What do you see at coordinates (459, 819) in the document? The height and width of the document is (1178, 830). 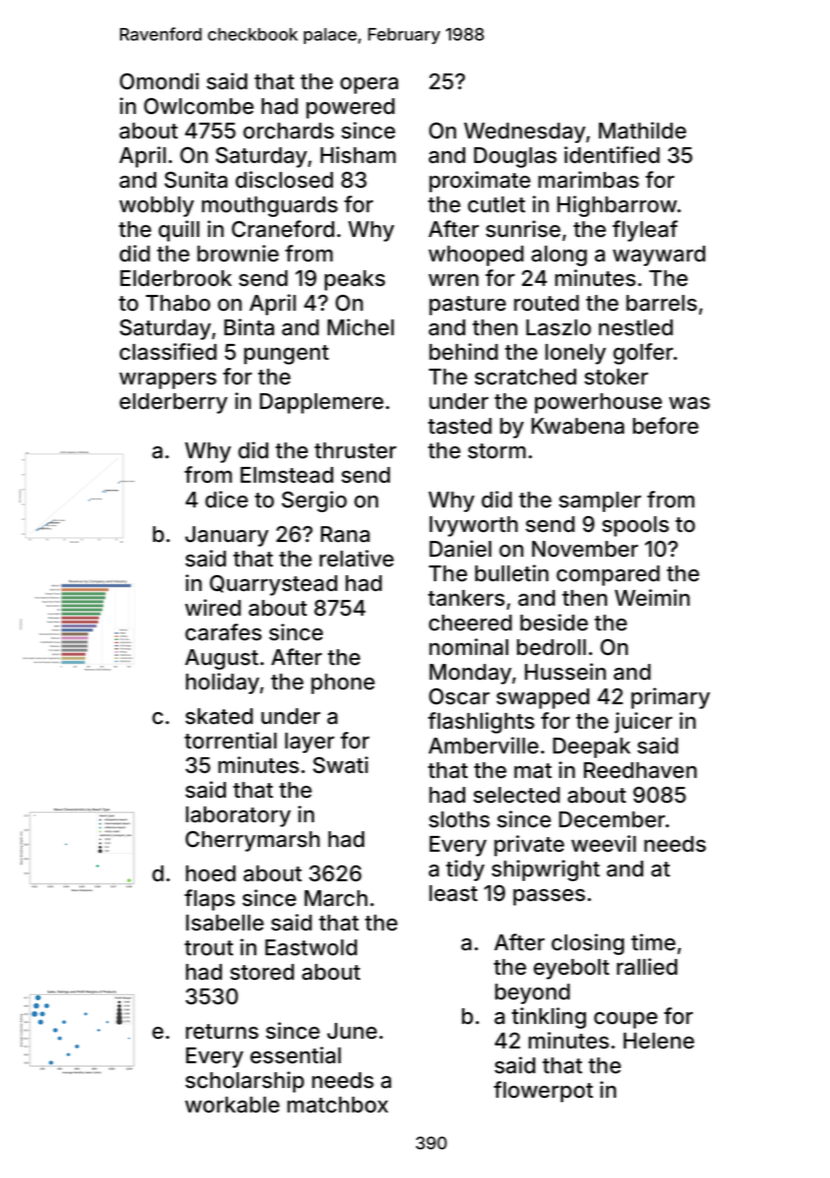 I see `sloths` at bounding box center [459, 819].
